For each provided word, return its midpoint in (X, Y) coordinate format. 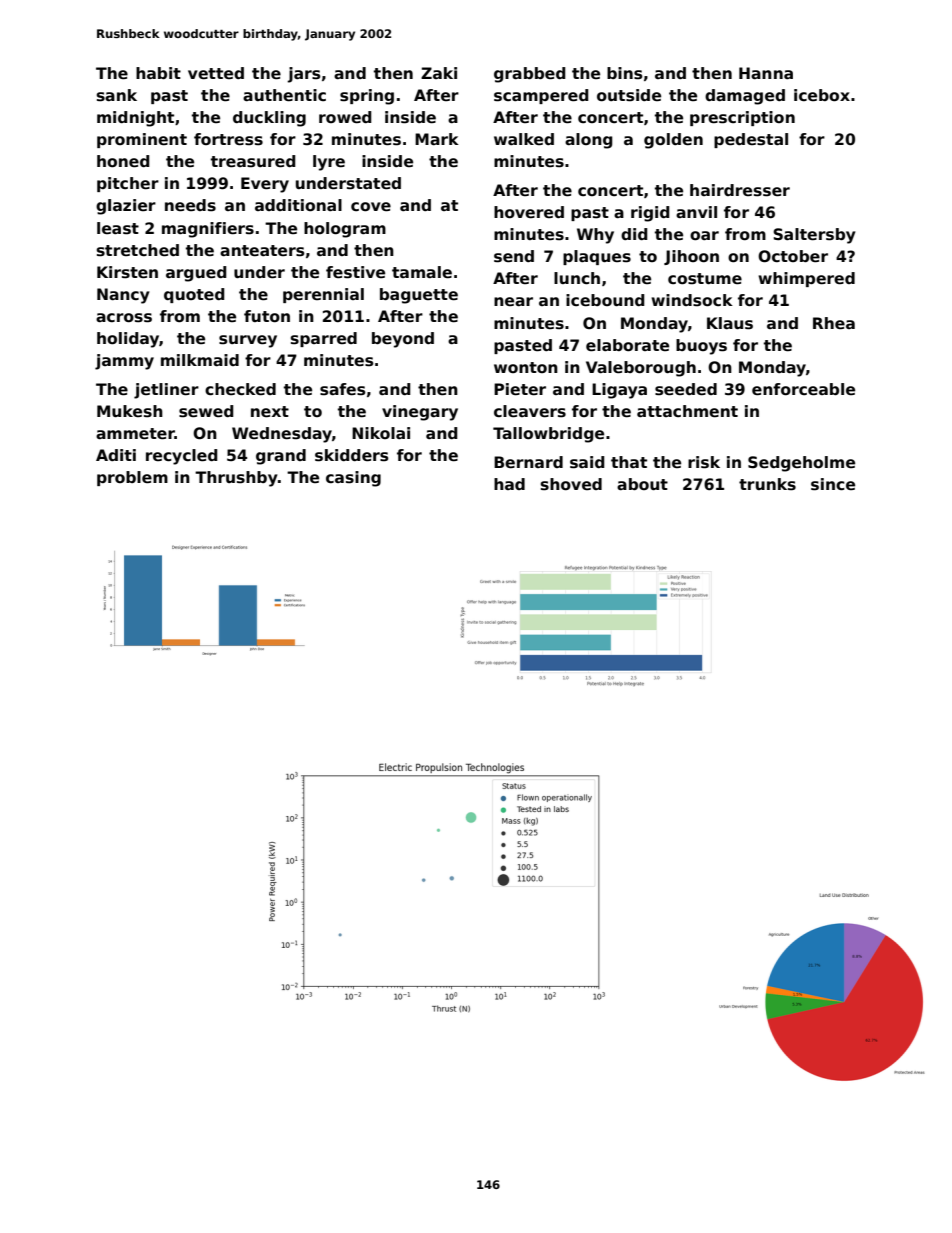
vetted (216, 73)
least (118, 228)
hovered (529, 212)
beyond (403, 340)
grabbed (530, 75)
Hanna (766, 73)
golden (673, 141)
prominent (142, 140)
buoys (701, 347)
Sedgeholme (801, 464)
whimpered (806, 279)
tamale (422, 272)
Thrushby (236, 479)
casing (353, 479)
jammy (124, 362)
